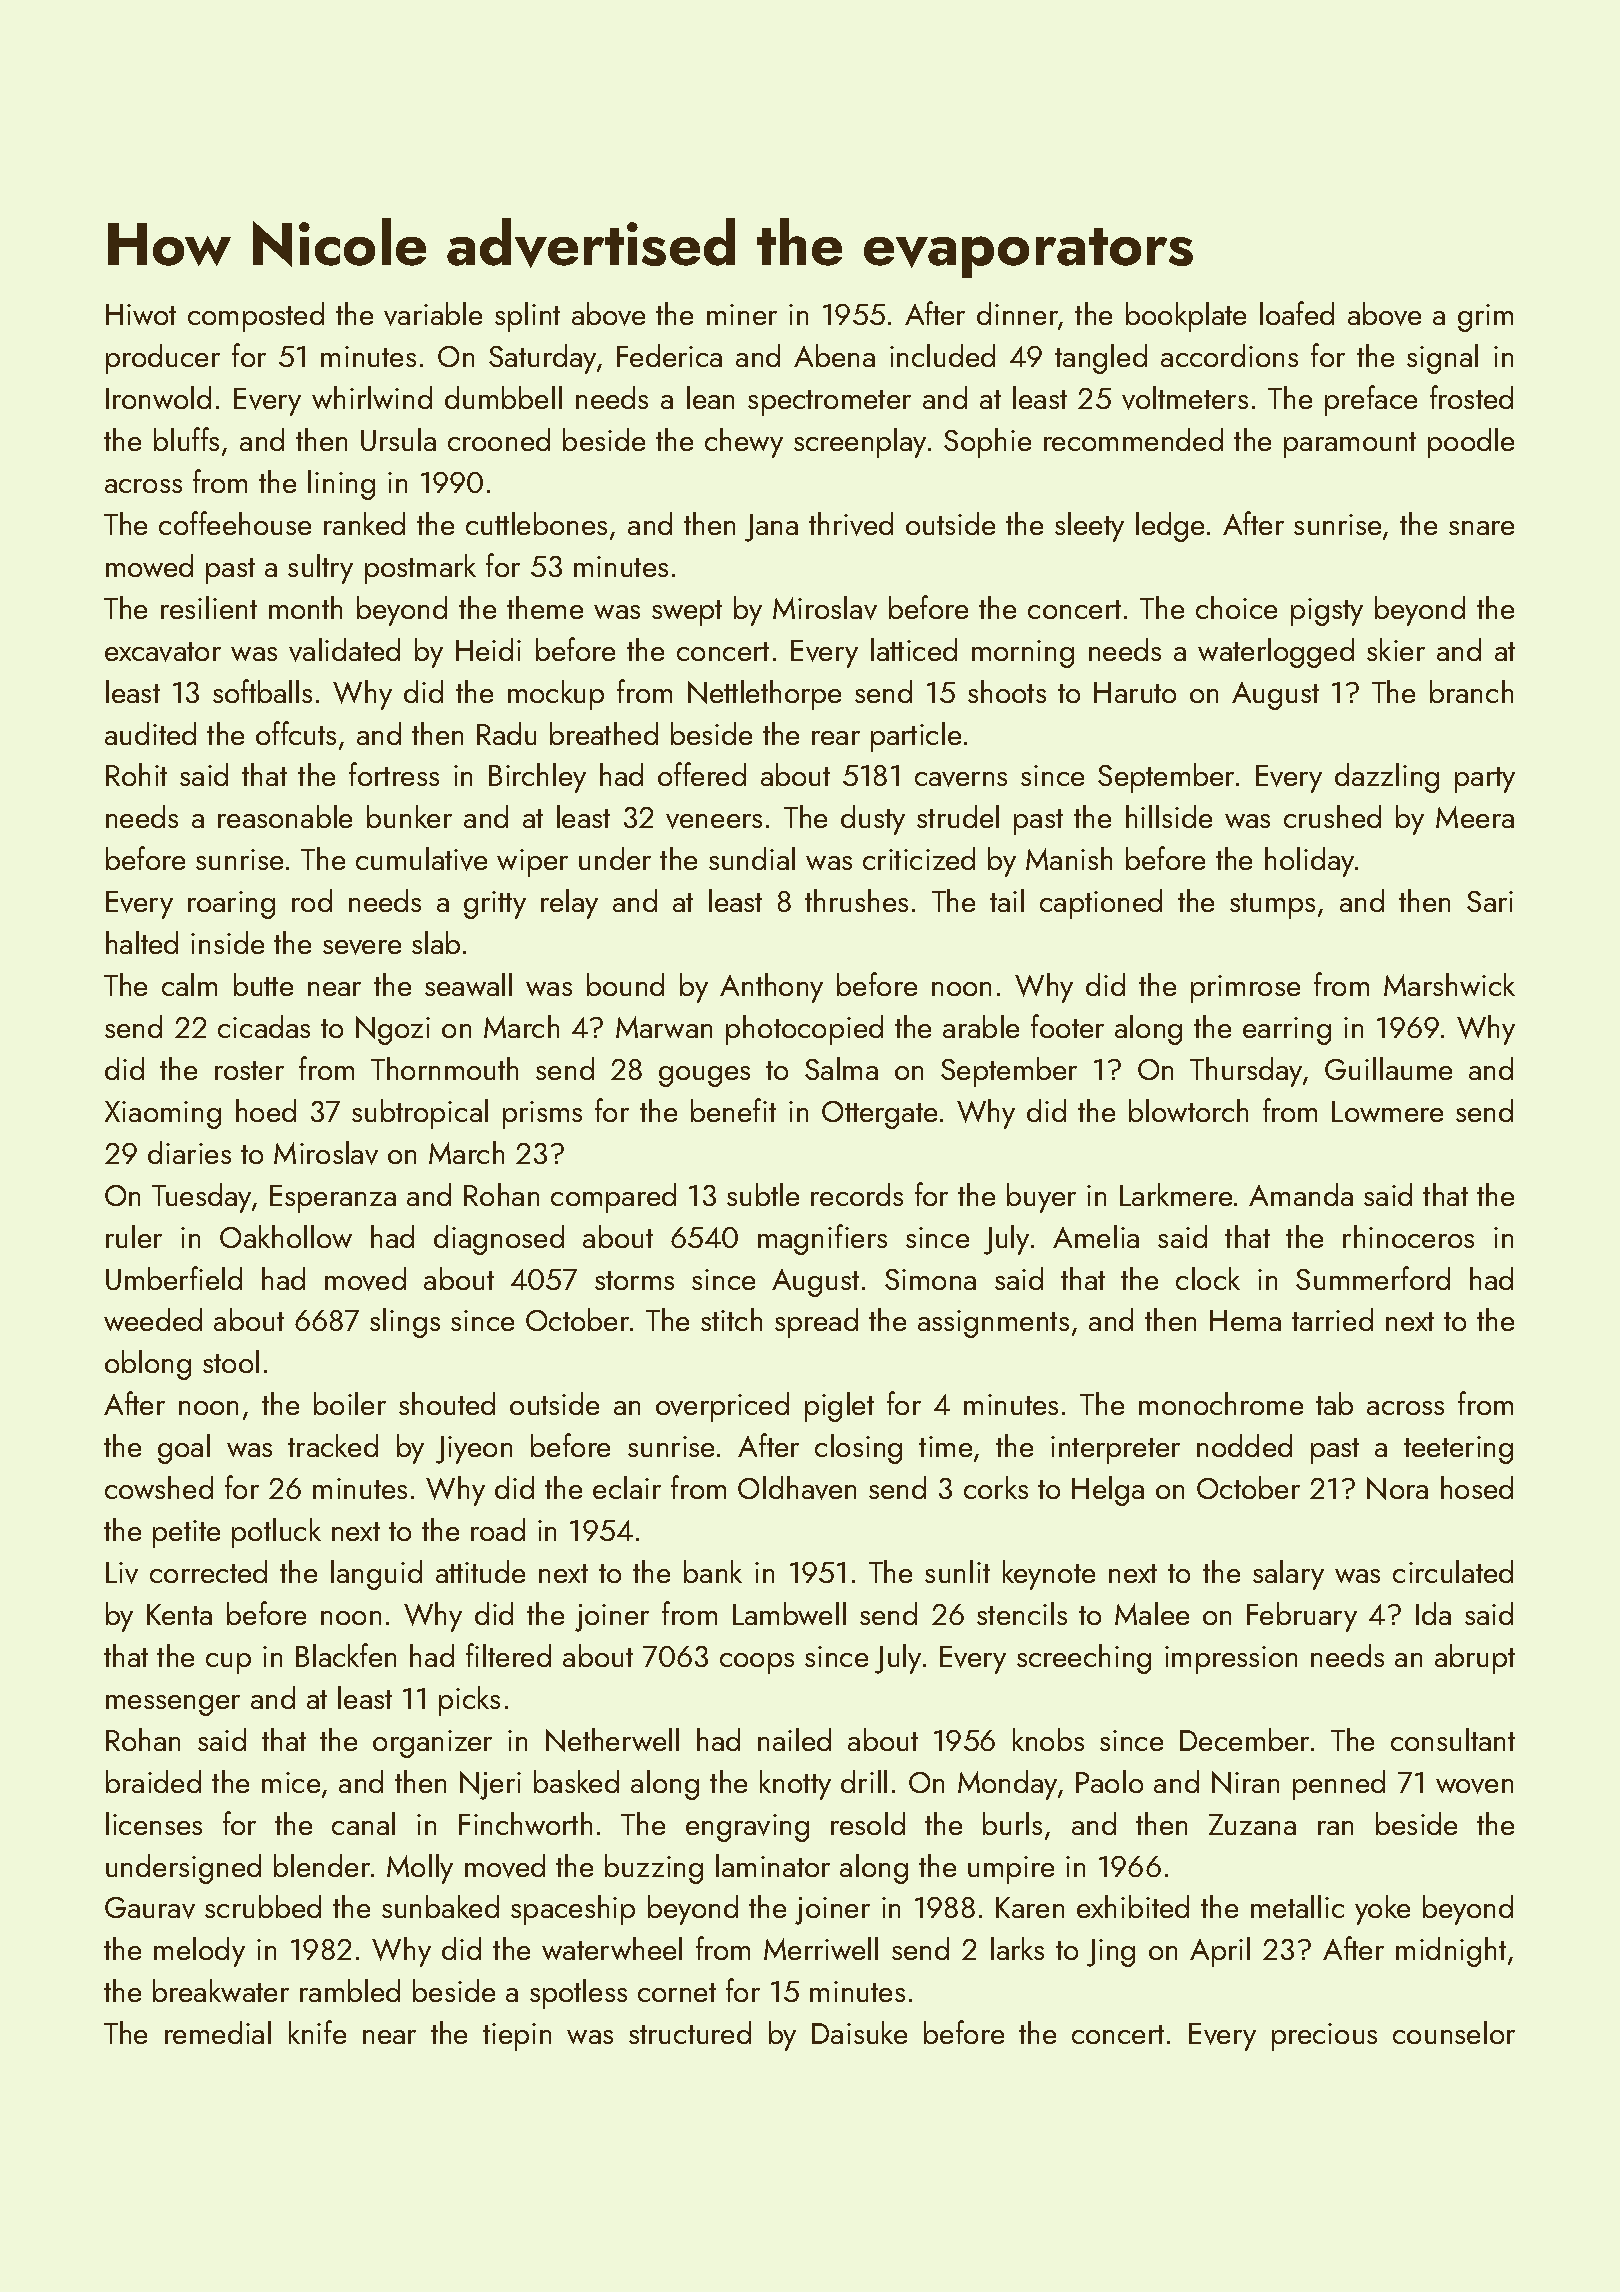 This screenshot has width=1620, height=2292. What do you see at coordinates (1221, 1403) in the screenshot?
I see `monochrome` at bounding box center [1221, 1403].
